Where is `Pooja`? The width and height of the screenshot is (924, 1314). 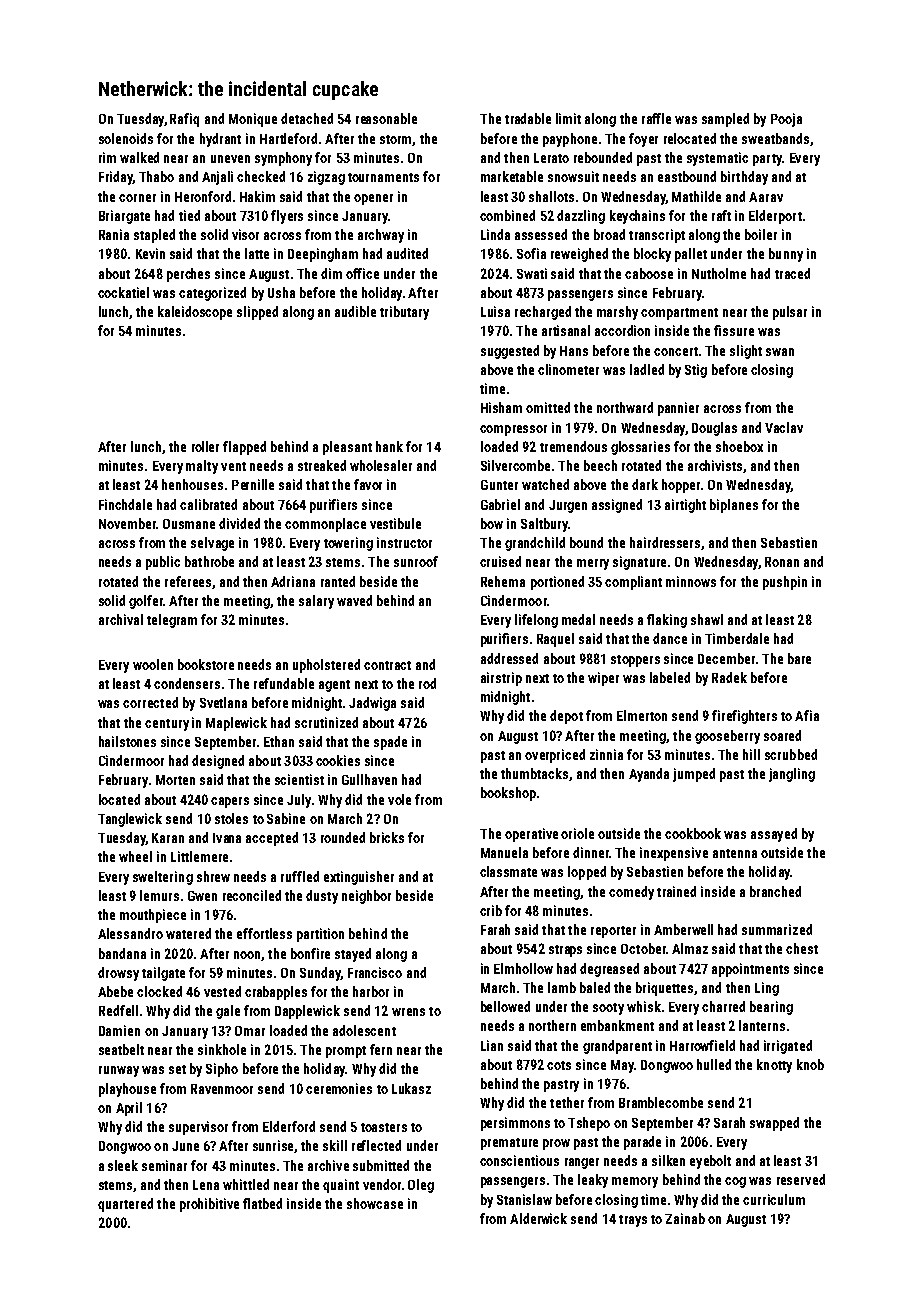
Pooja is located at coordinates (786, 120).
